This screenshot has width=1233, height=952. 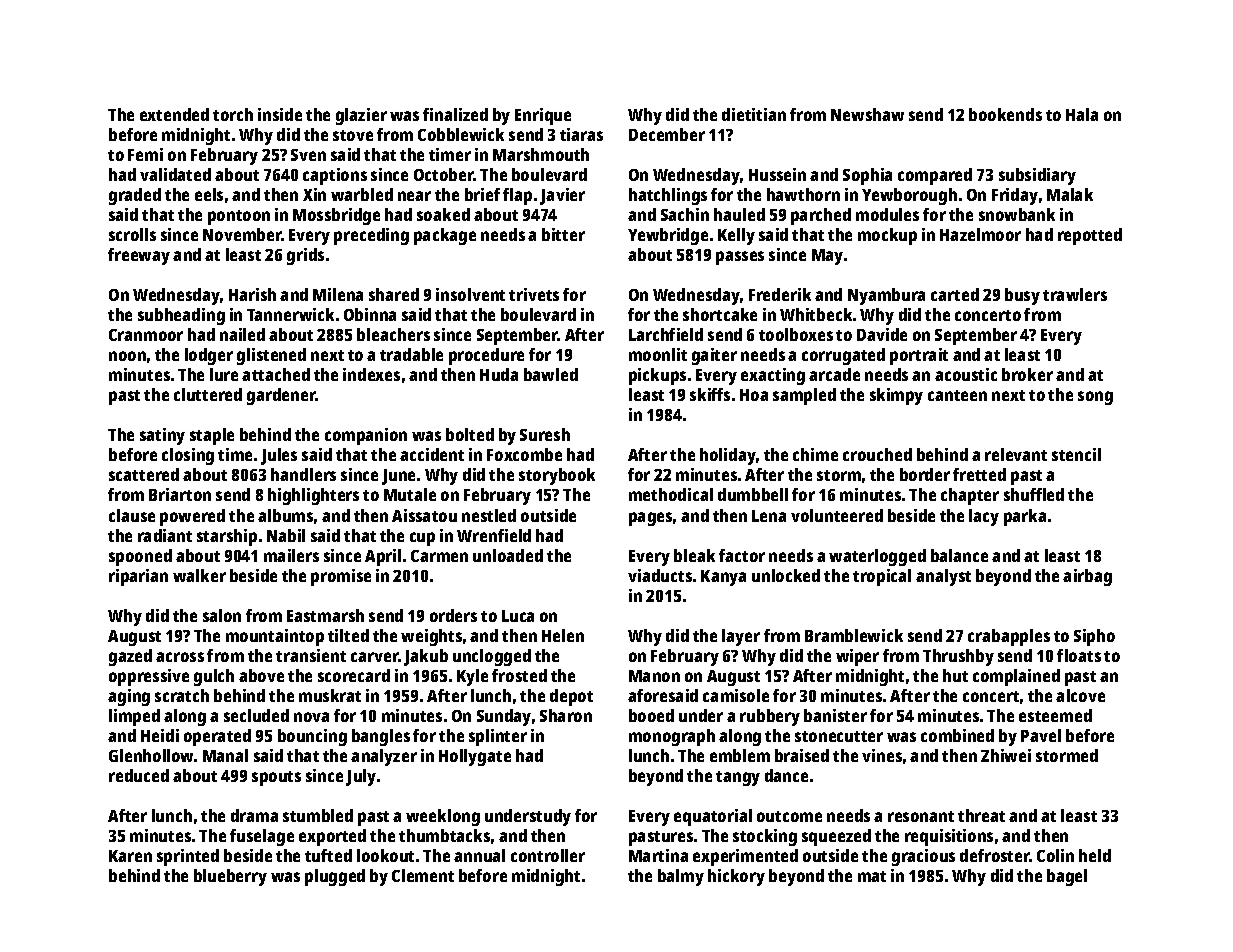 What do you see at coordinates (175, 174) in the screenshot?
I see `validated` at bounding box center [175, 174].
